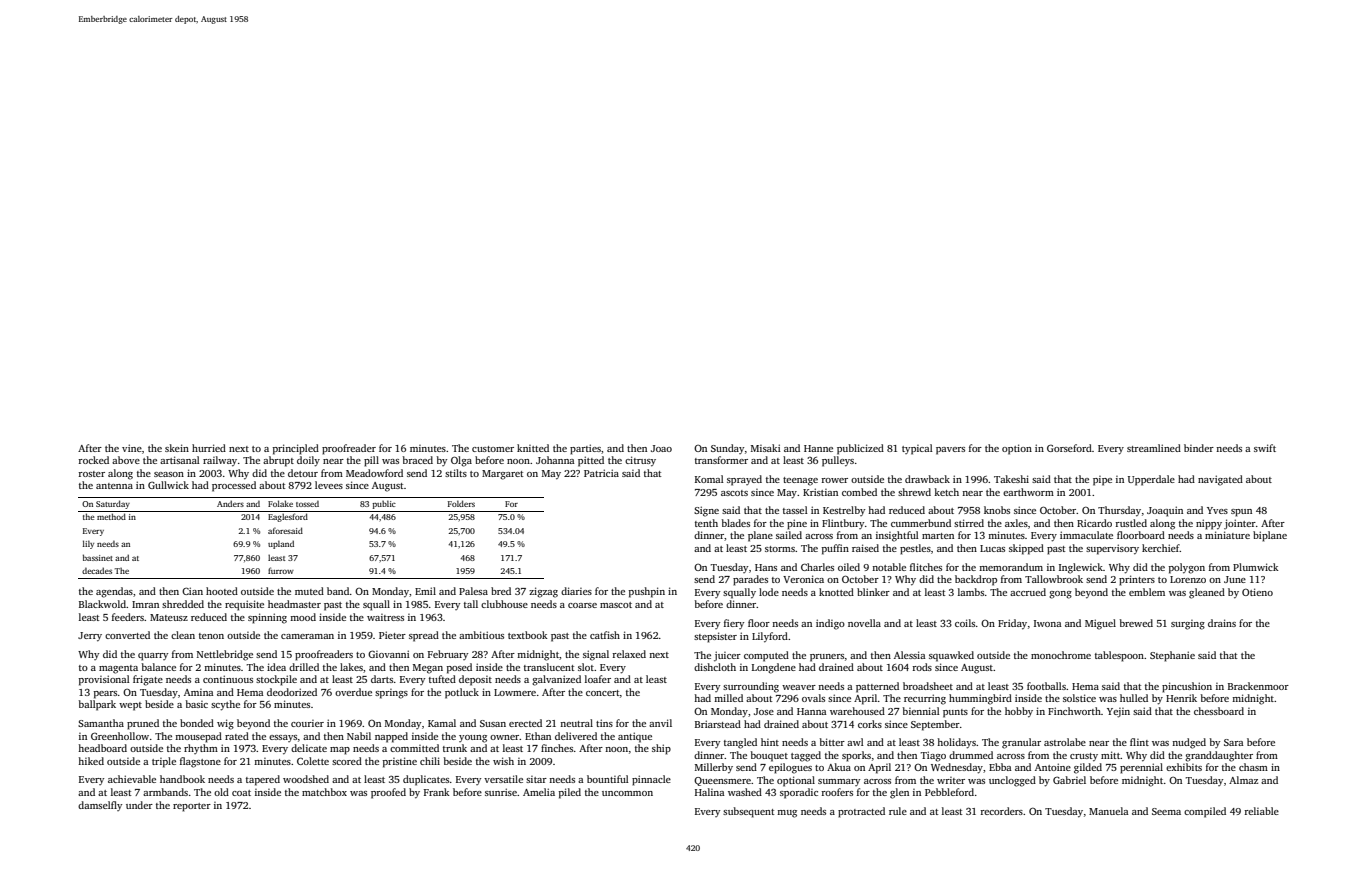 Image resolution: width=1372 pixels, height=887 pixels. I want to click on backdrop, so click(976, 580).
